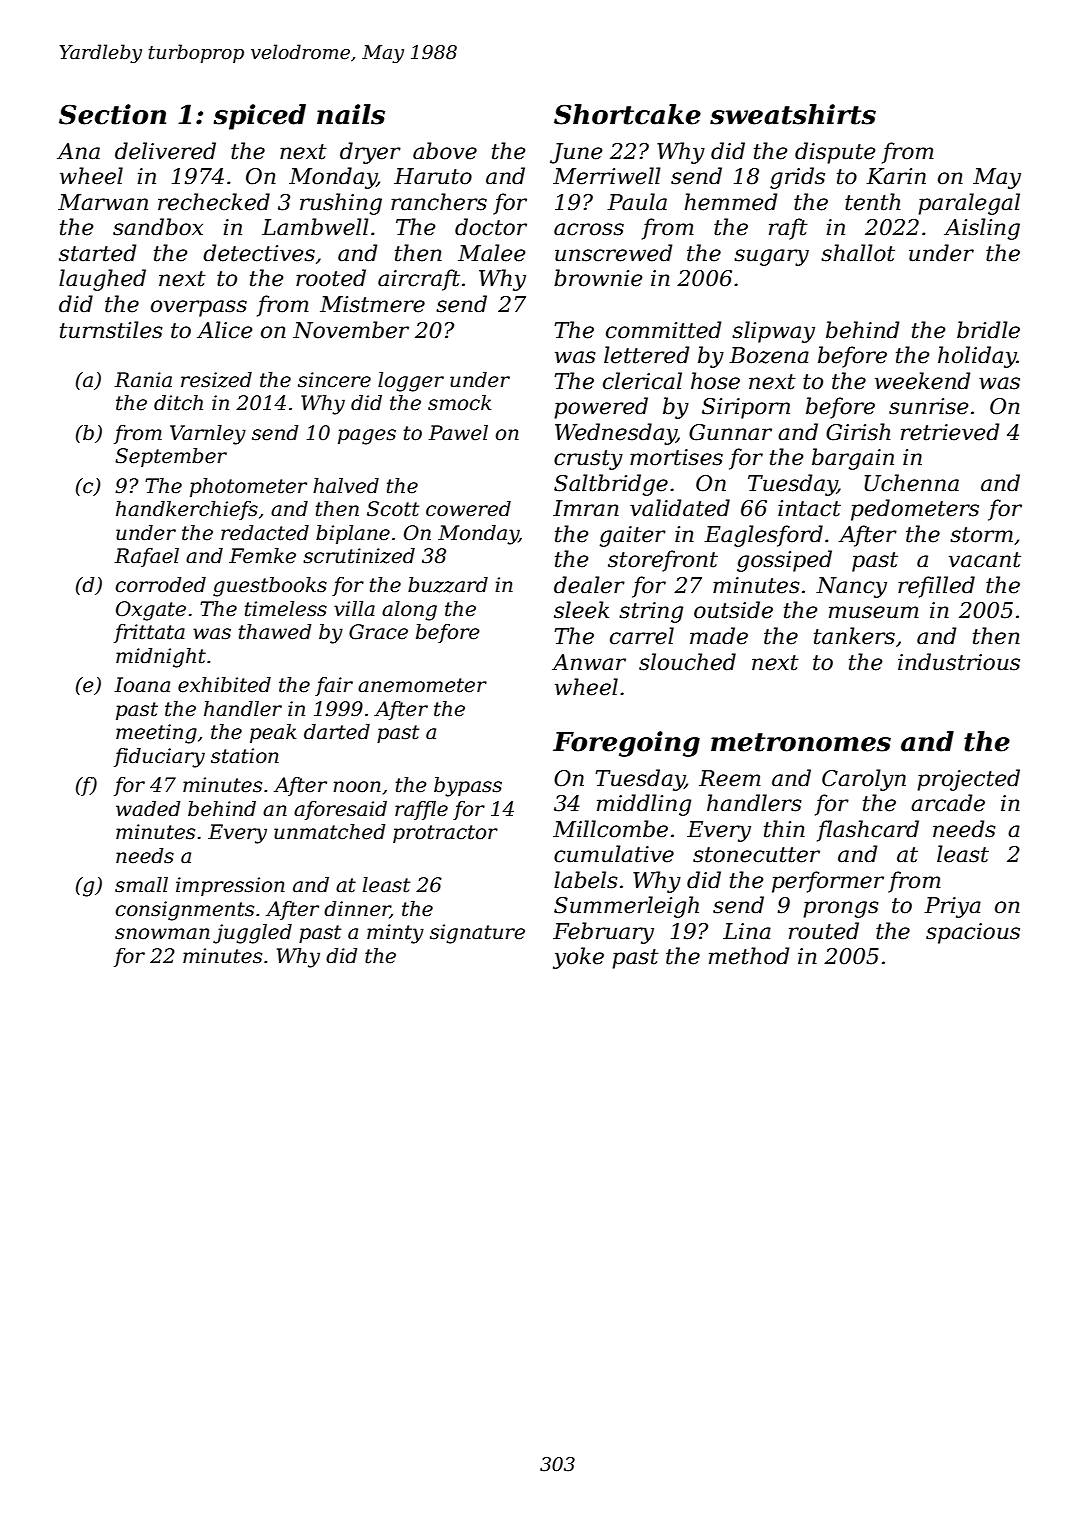 The height and width of the screenshot is (1534, 1080). Describe the element at coordinates (97, 253) in the screenshot. I see `started` at that location.
